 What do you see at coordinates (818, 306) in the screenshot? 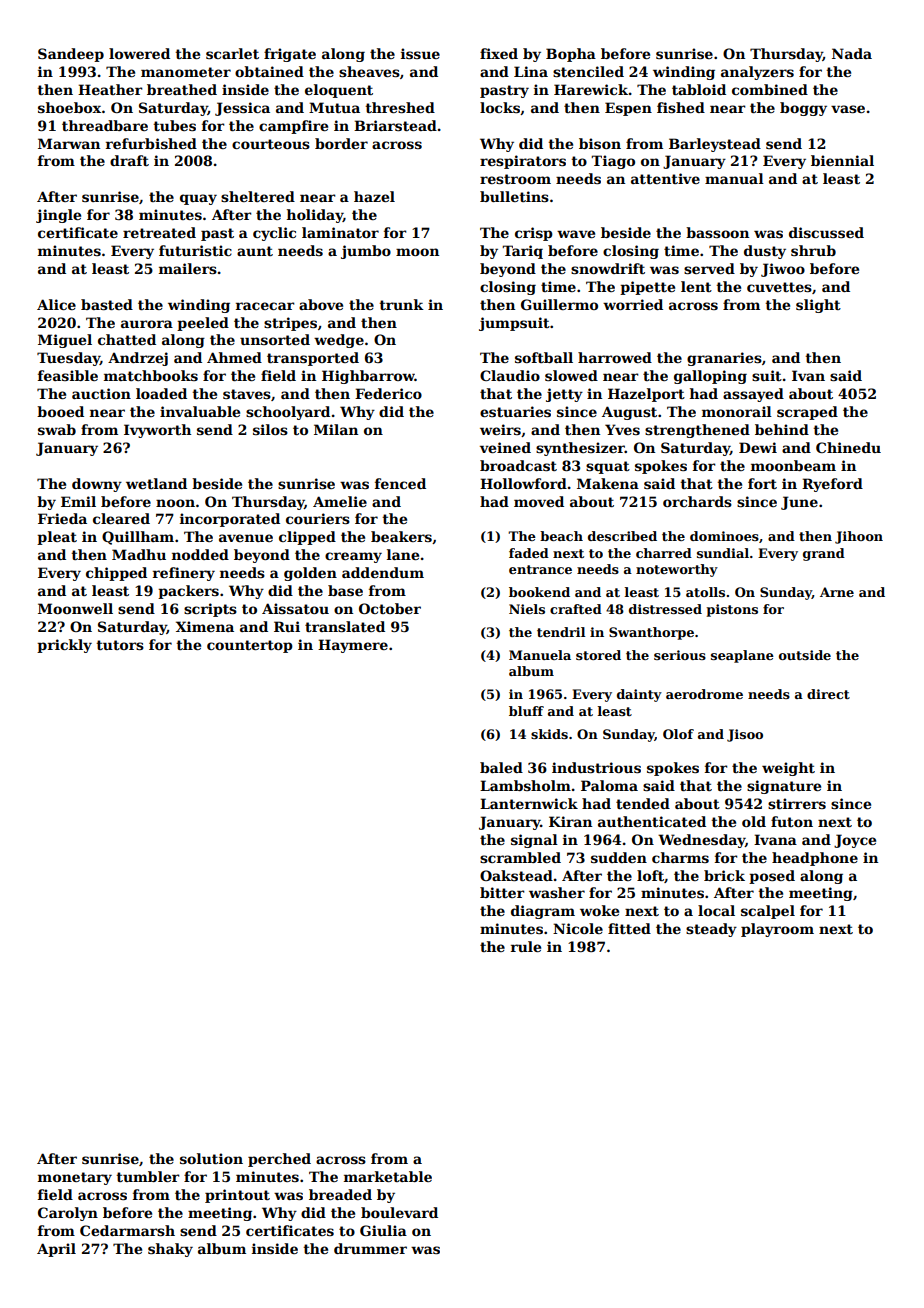
I see `slight` at bounding box center [818, 306].
